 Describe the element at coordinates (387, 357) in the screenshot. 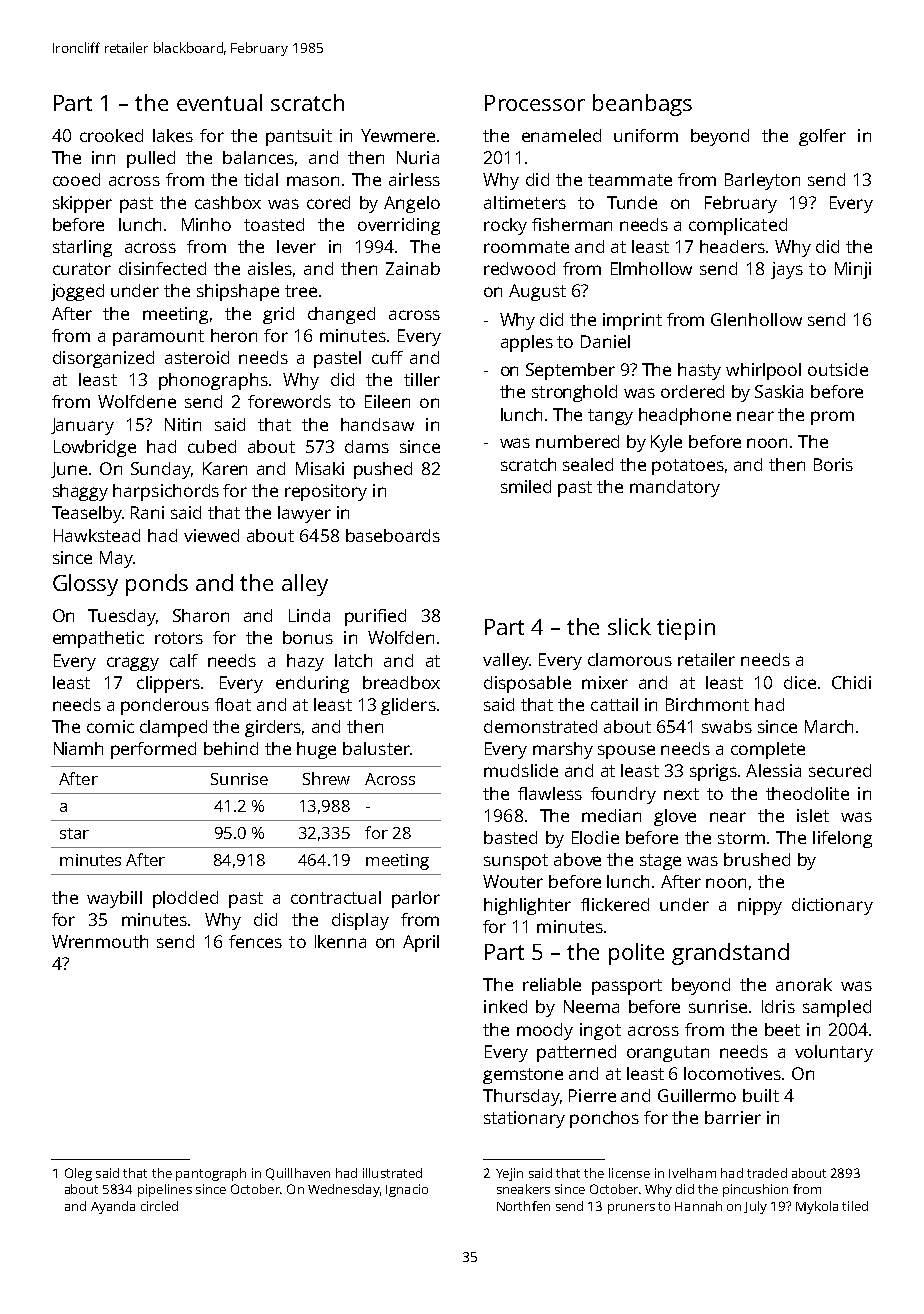

I see `cuff` at that location.
